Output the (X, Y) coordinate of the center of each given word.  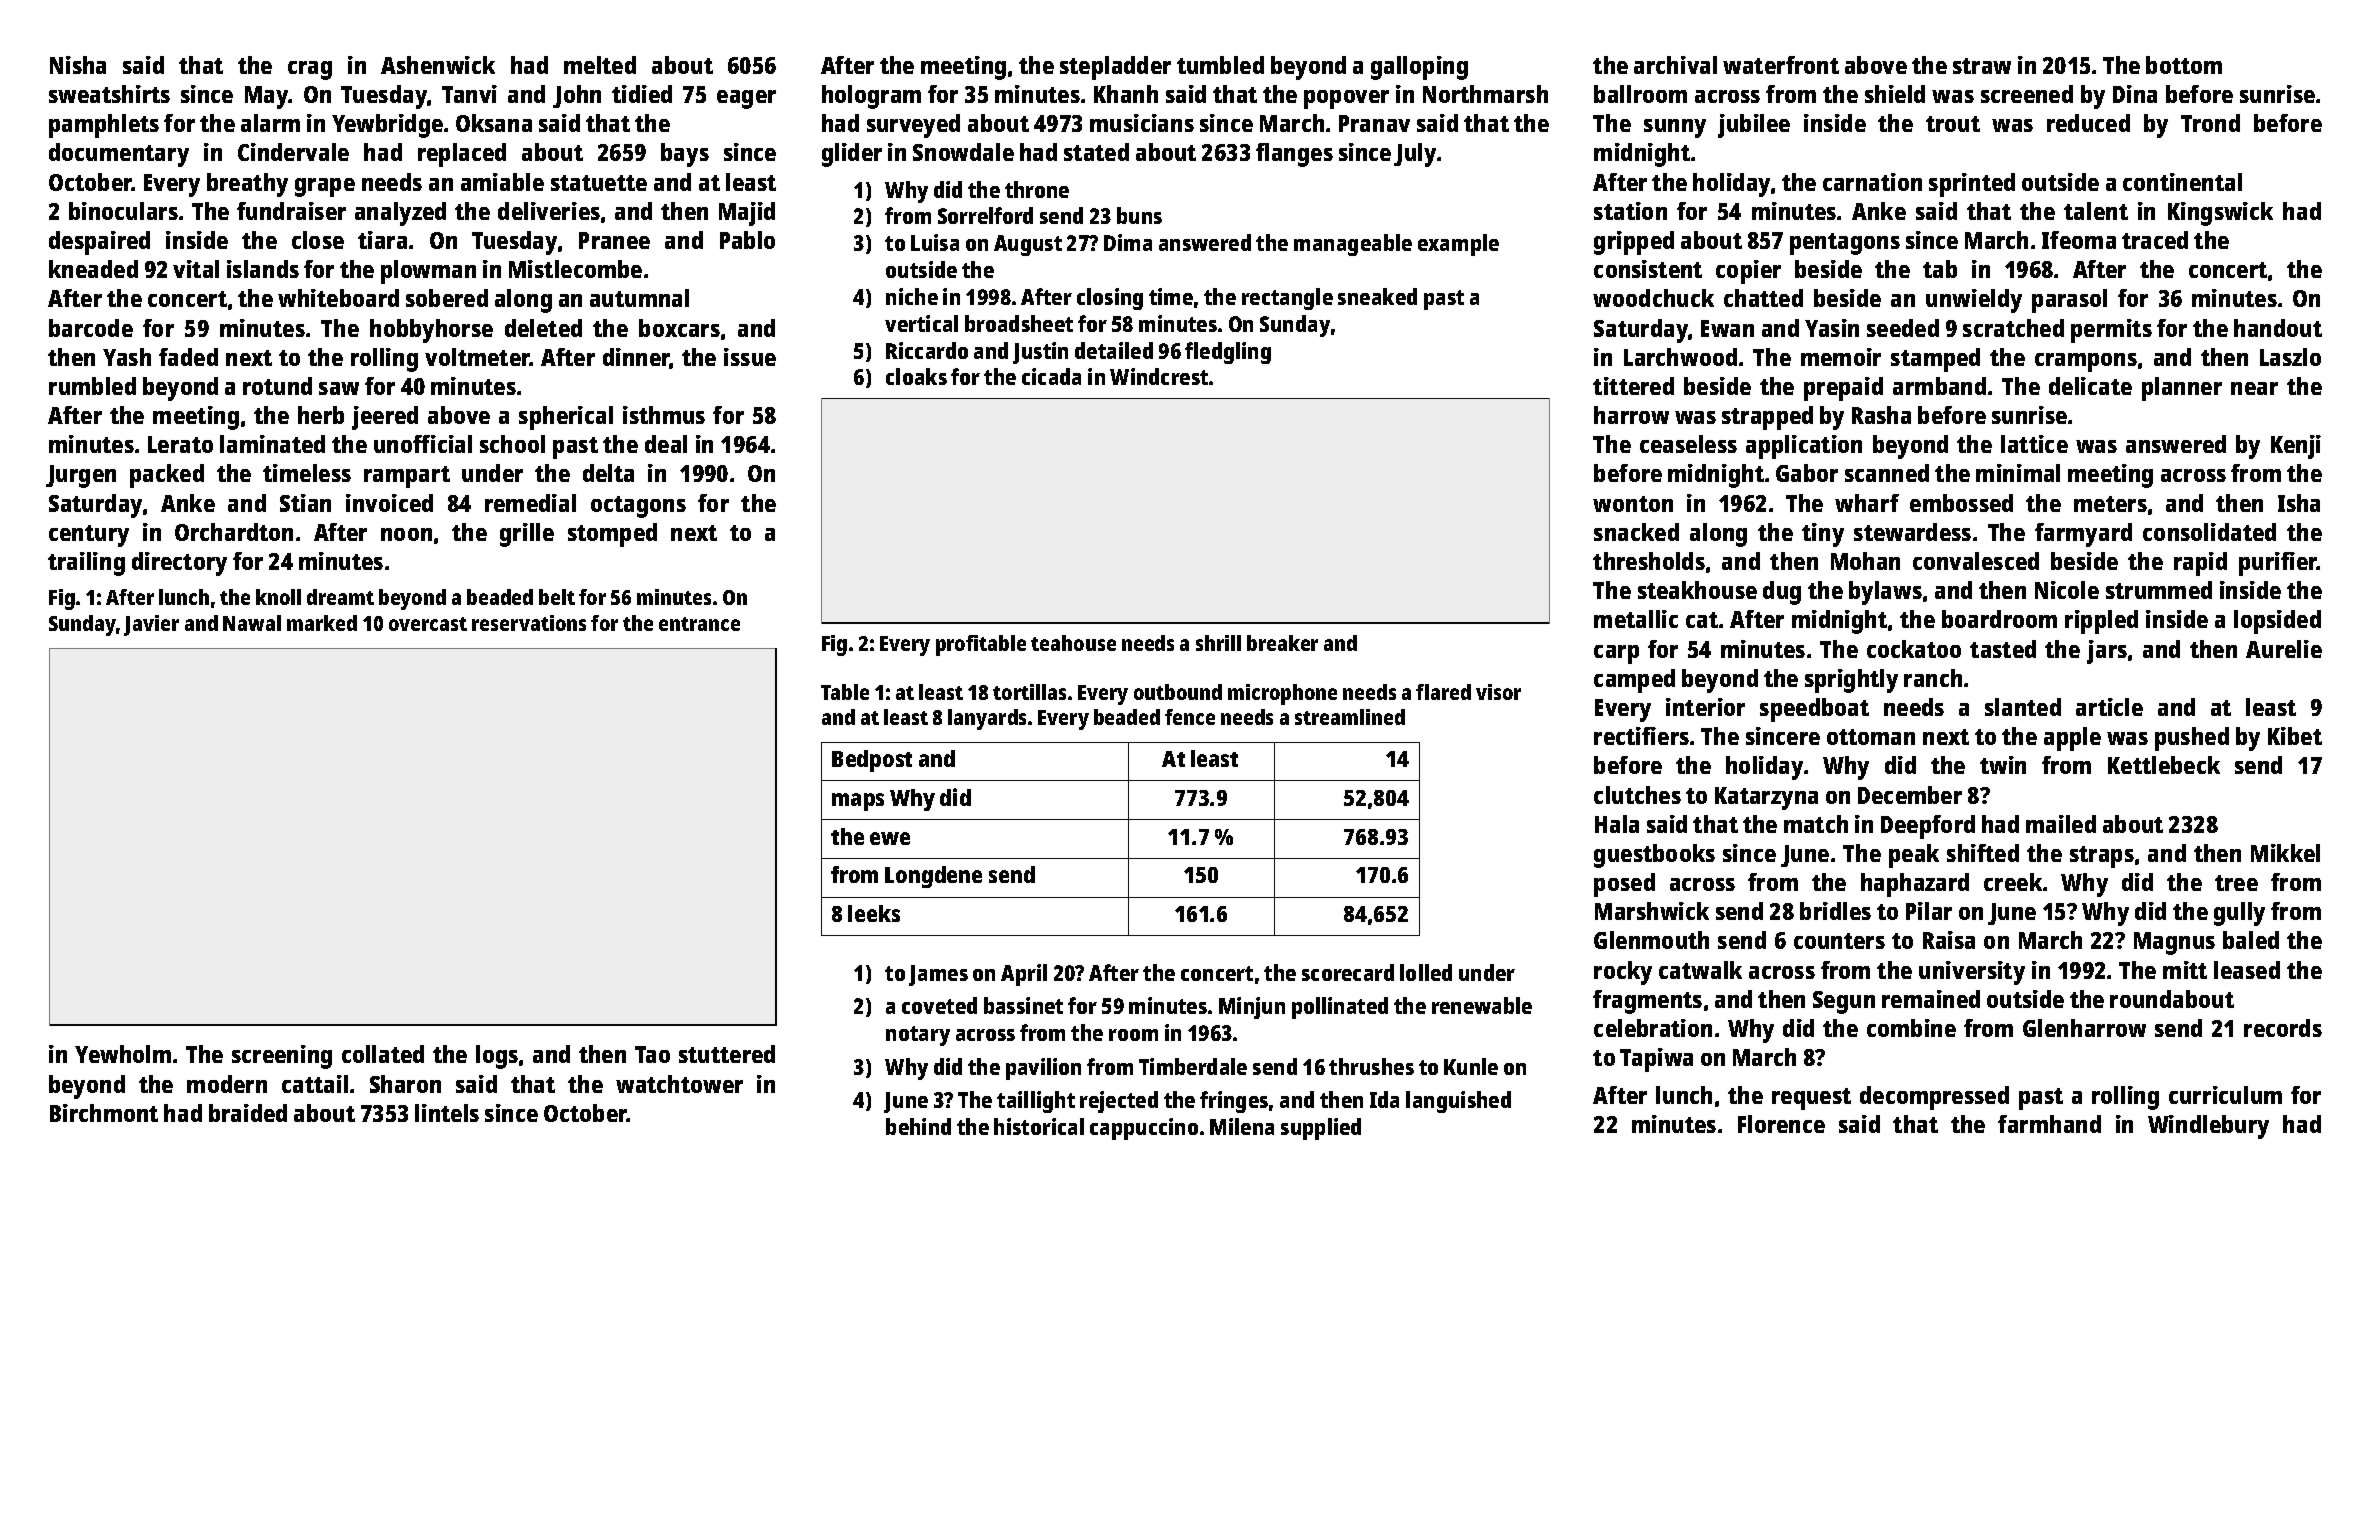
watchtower (679, 1084)
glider (852, 155)
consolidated (2209, 532)
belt (557, 597)
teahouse (1073, 643)
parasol (2069, 301)
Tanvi (469, 94)
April (1024, 975)
